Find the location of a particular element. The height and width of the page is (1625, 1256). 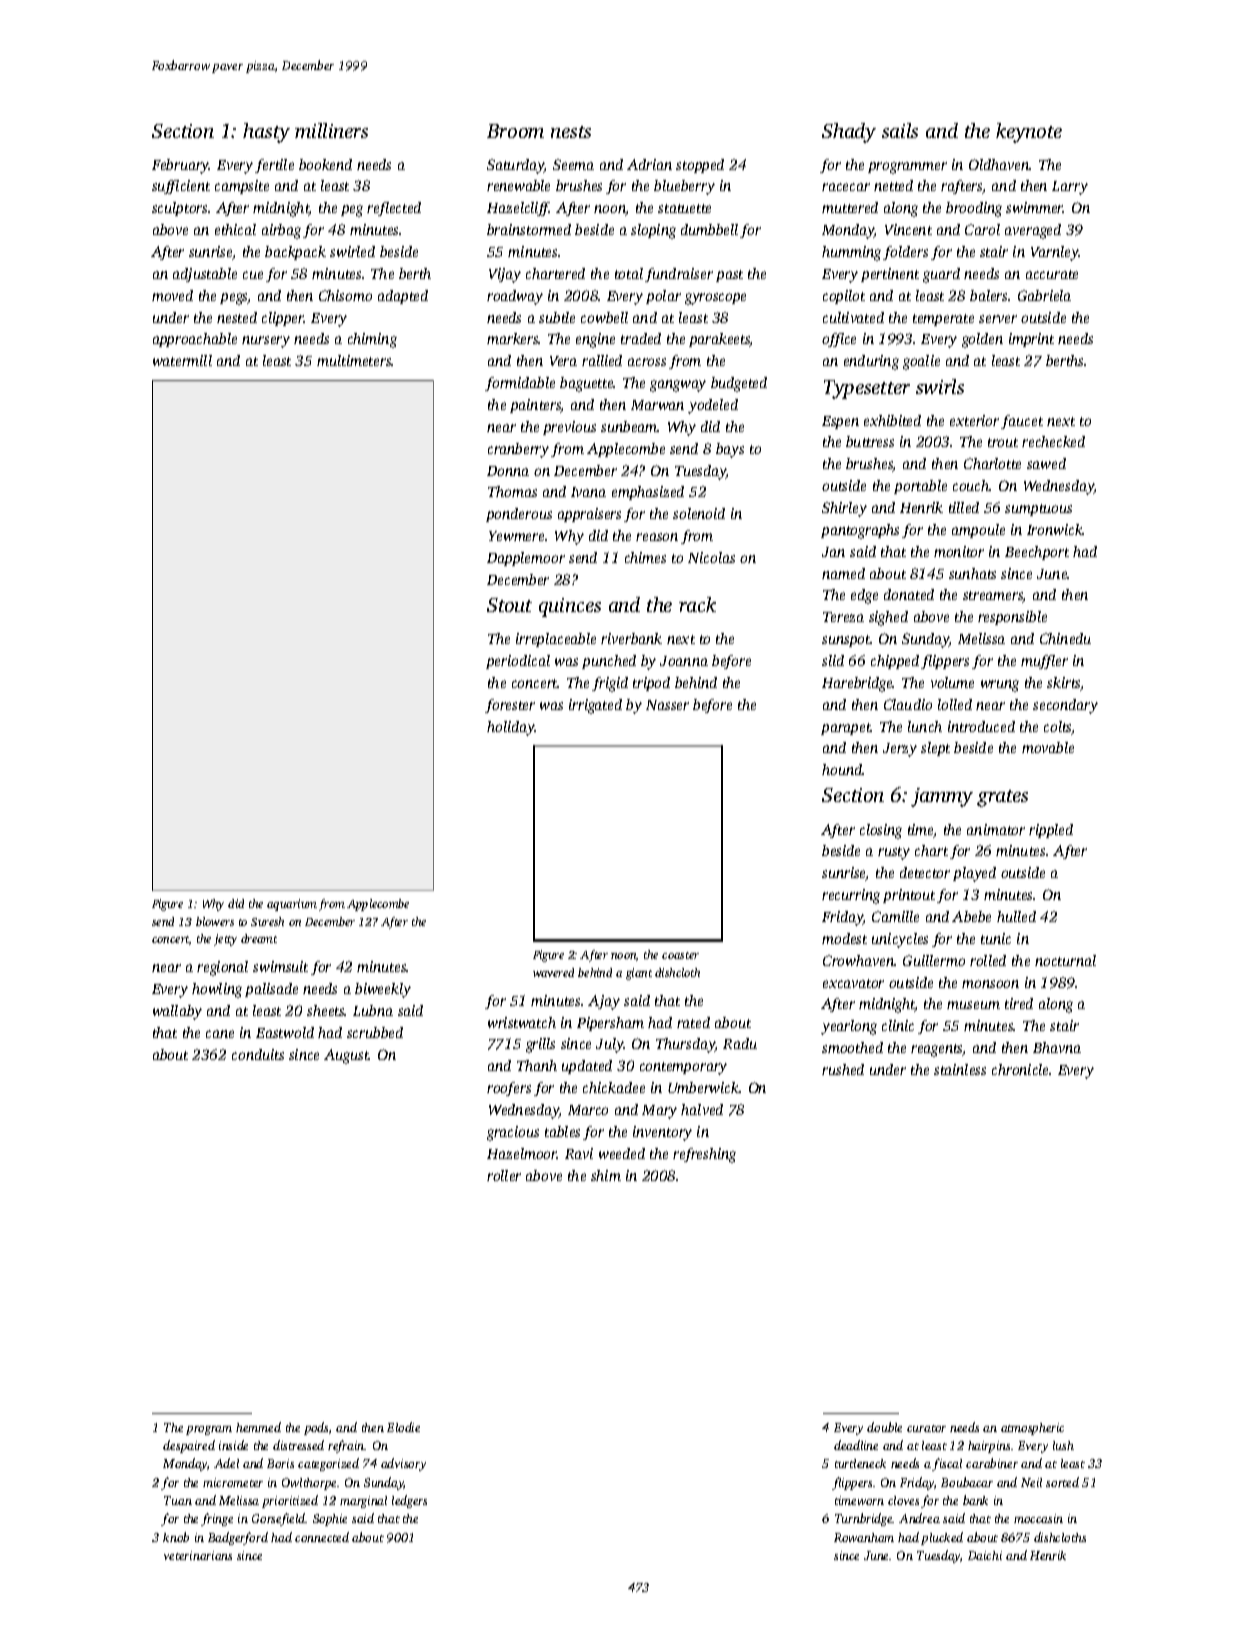

Stout is located at coordinates (509, 605).
